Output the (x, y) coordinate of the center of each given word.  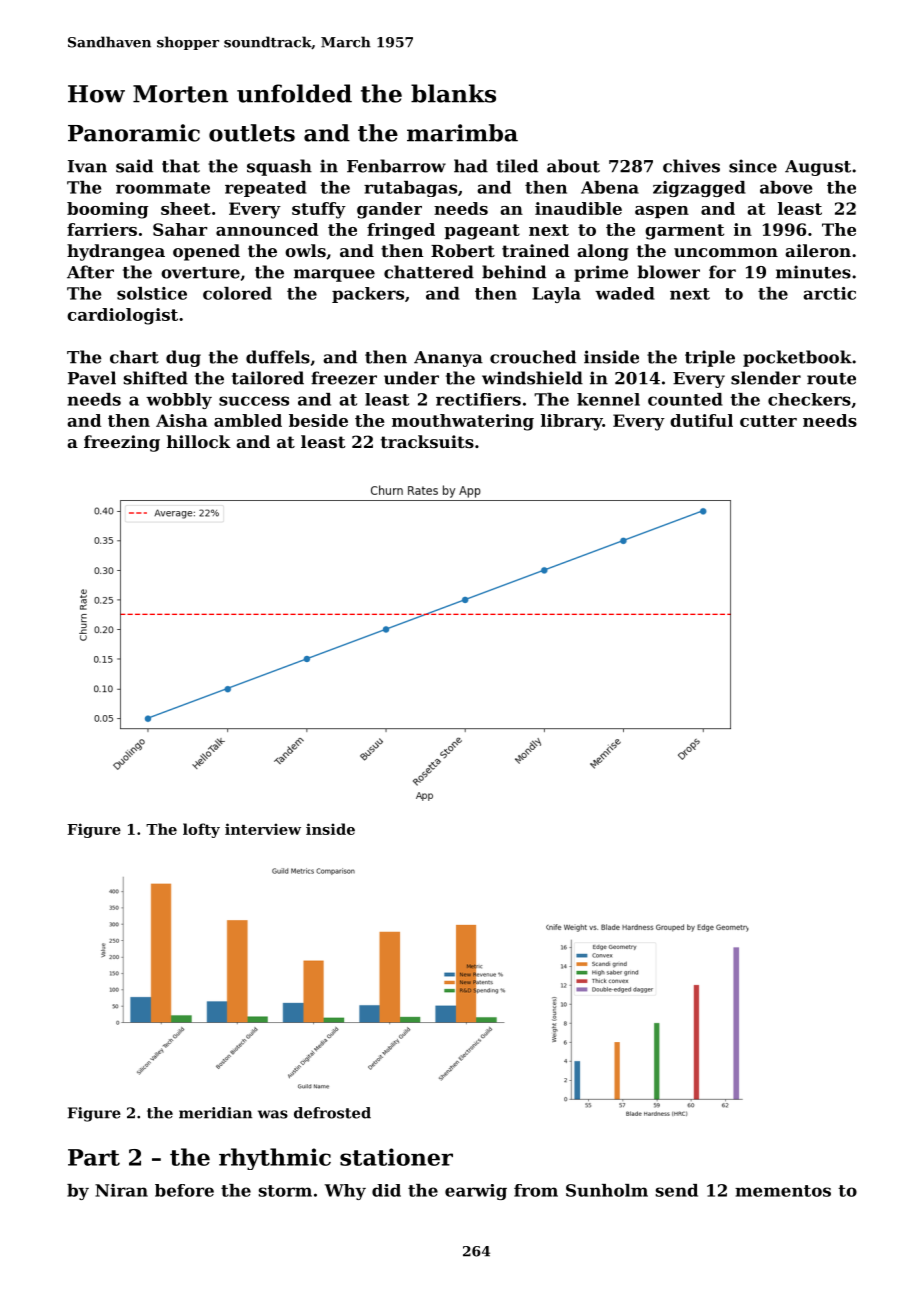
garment (684, 232)
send (677, 1190)
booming (108, 210)
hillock (199, 441)
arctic (829, 293)
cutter (768, 421)
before (184, 1190)
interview (263, 829)
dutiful (701, 420)
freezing (122, 443)
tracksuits (427, 441)
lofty (201, 830)
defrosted (332, 1113)
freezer (344, 378)
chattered (429, 272)
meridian (215, 1113)
